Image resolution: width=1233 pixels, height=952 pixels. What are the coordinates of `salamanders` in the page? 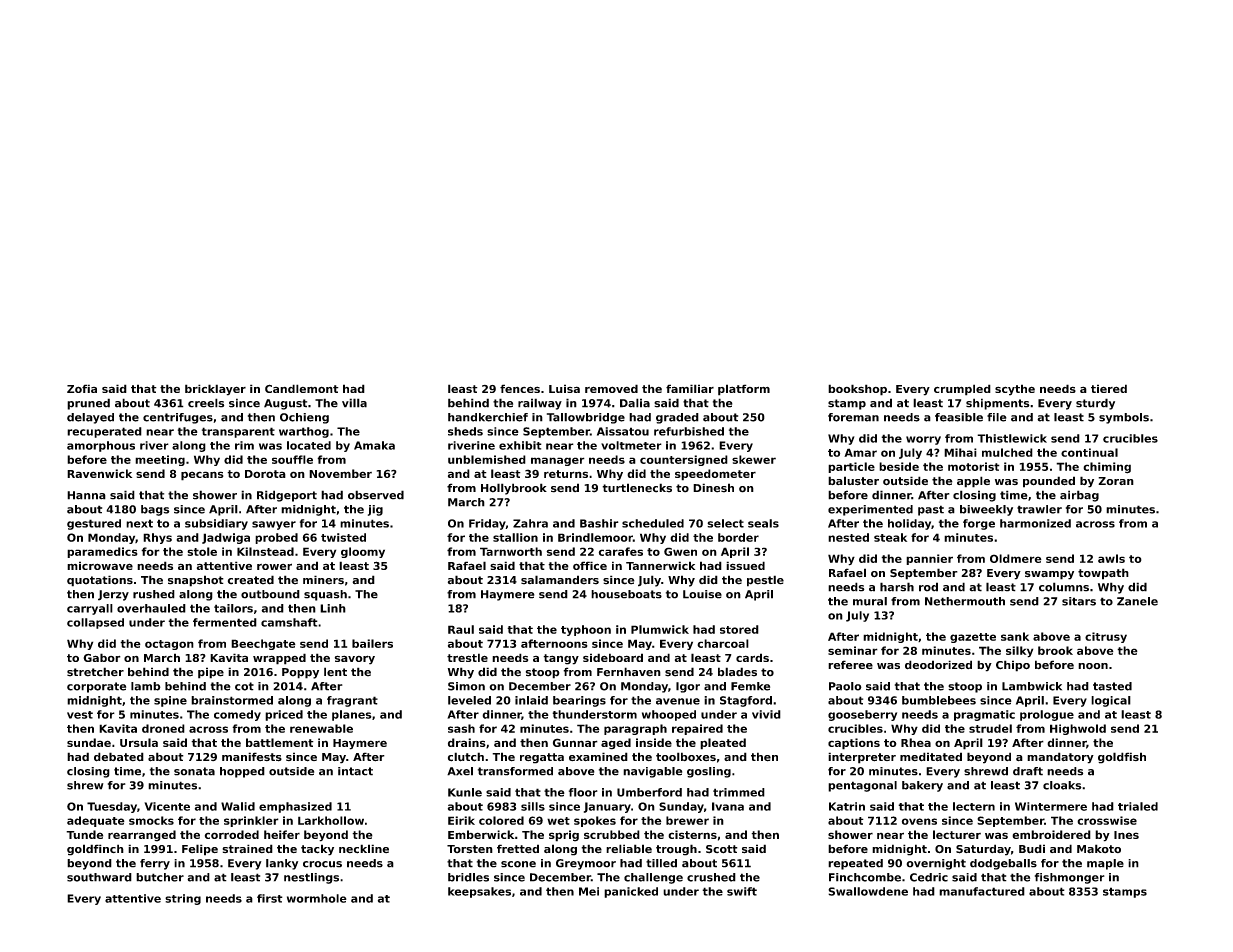 It's located at (560, 580).
